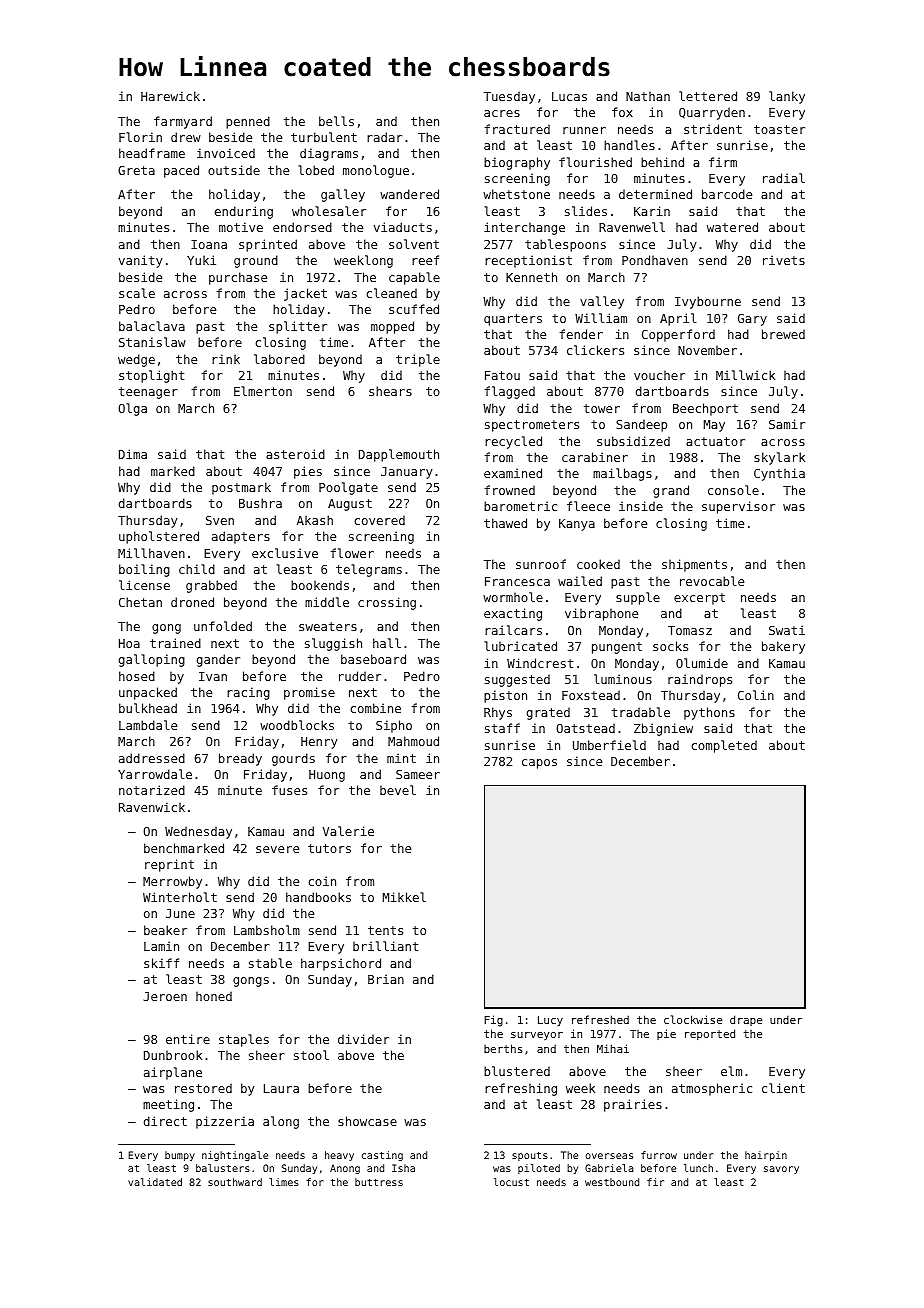  I want to click on refreshing, so click(521, 1089).
